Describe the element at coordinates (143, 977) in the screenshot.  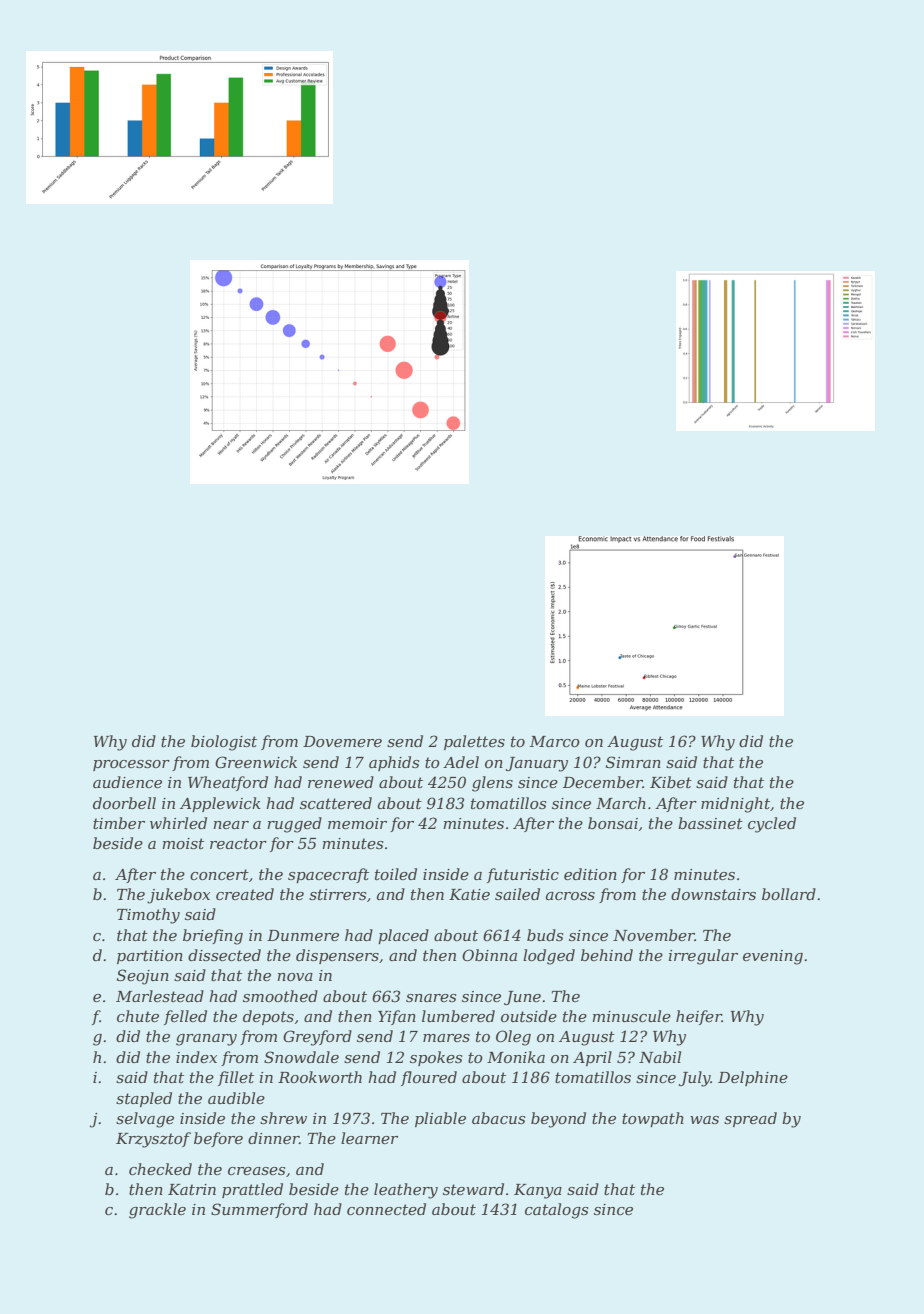
I see `Seojun` at that location.
